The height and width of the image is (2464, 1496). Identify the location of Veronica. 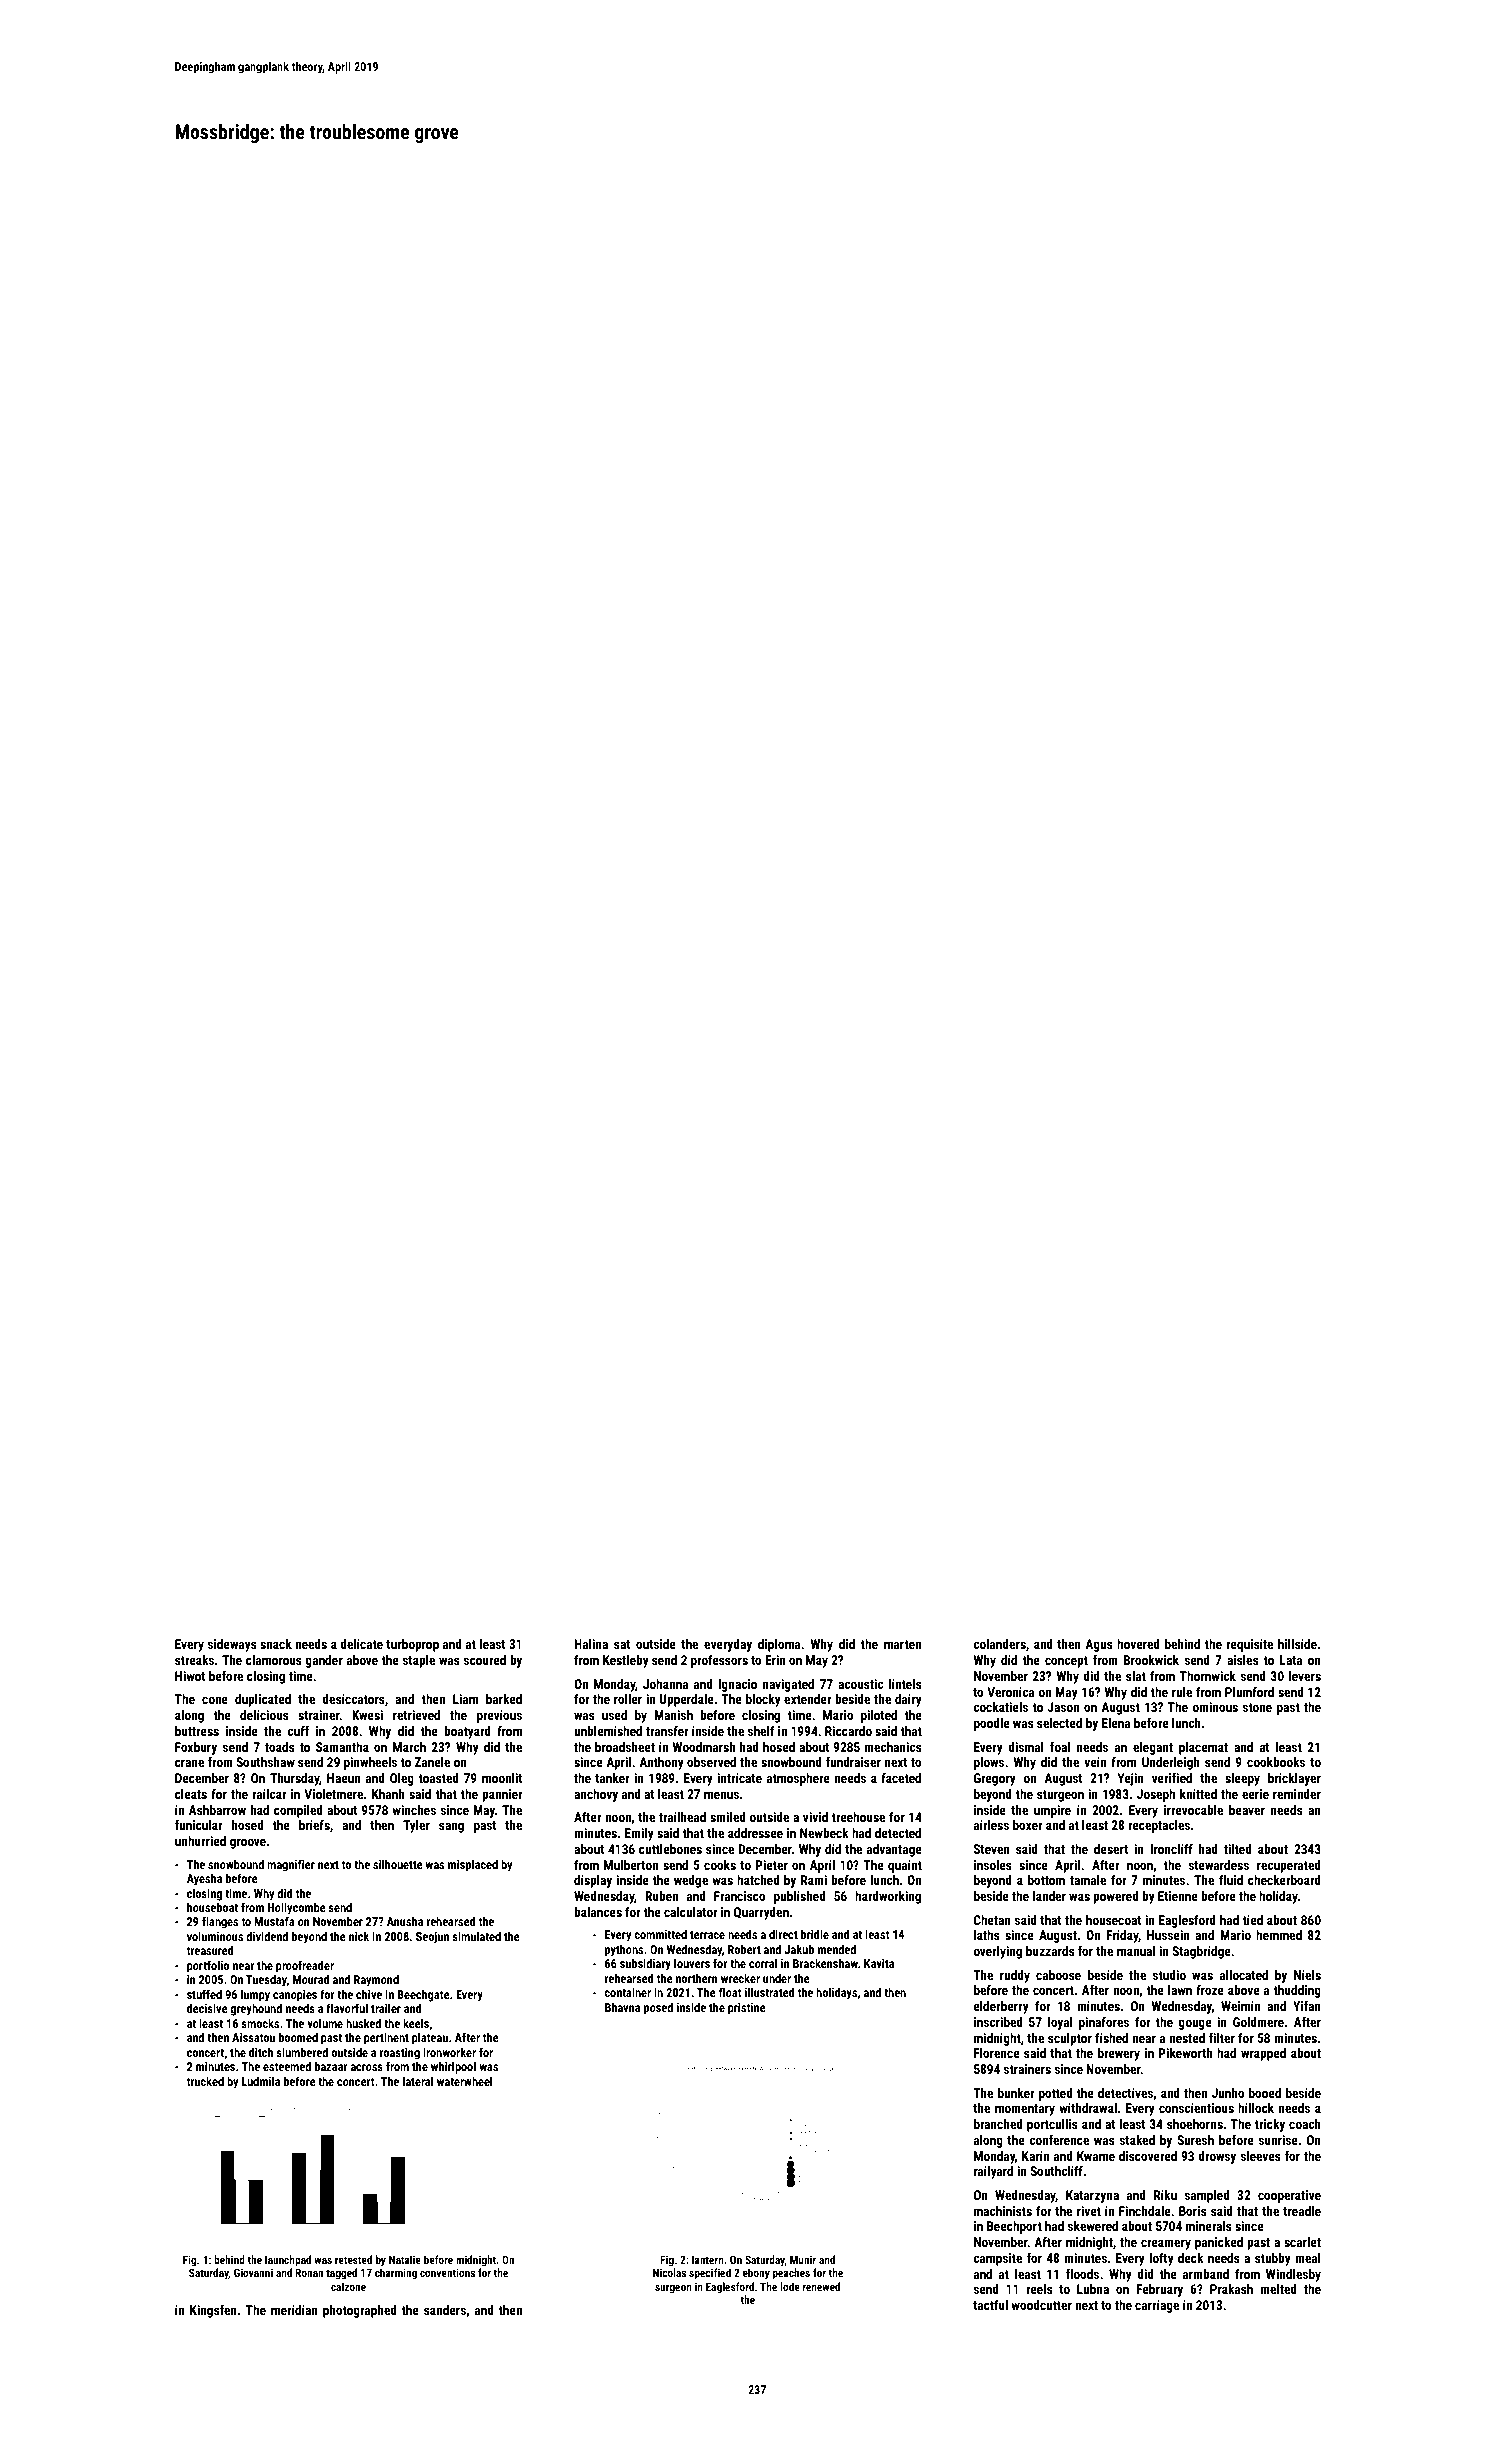
(1010, 1692).
